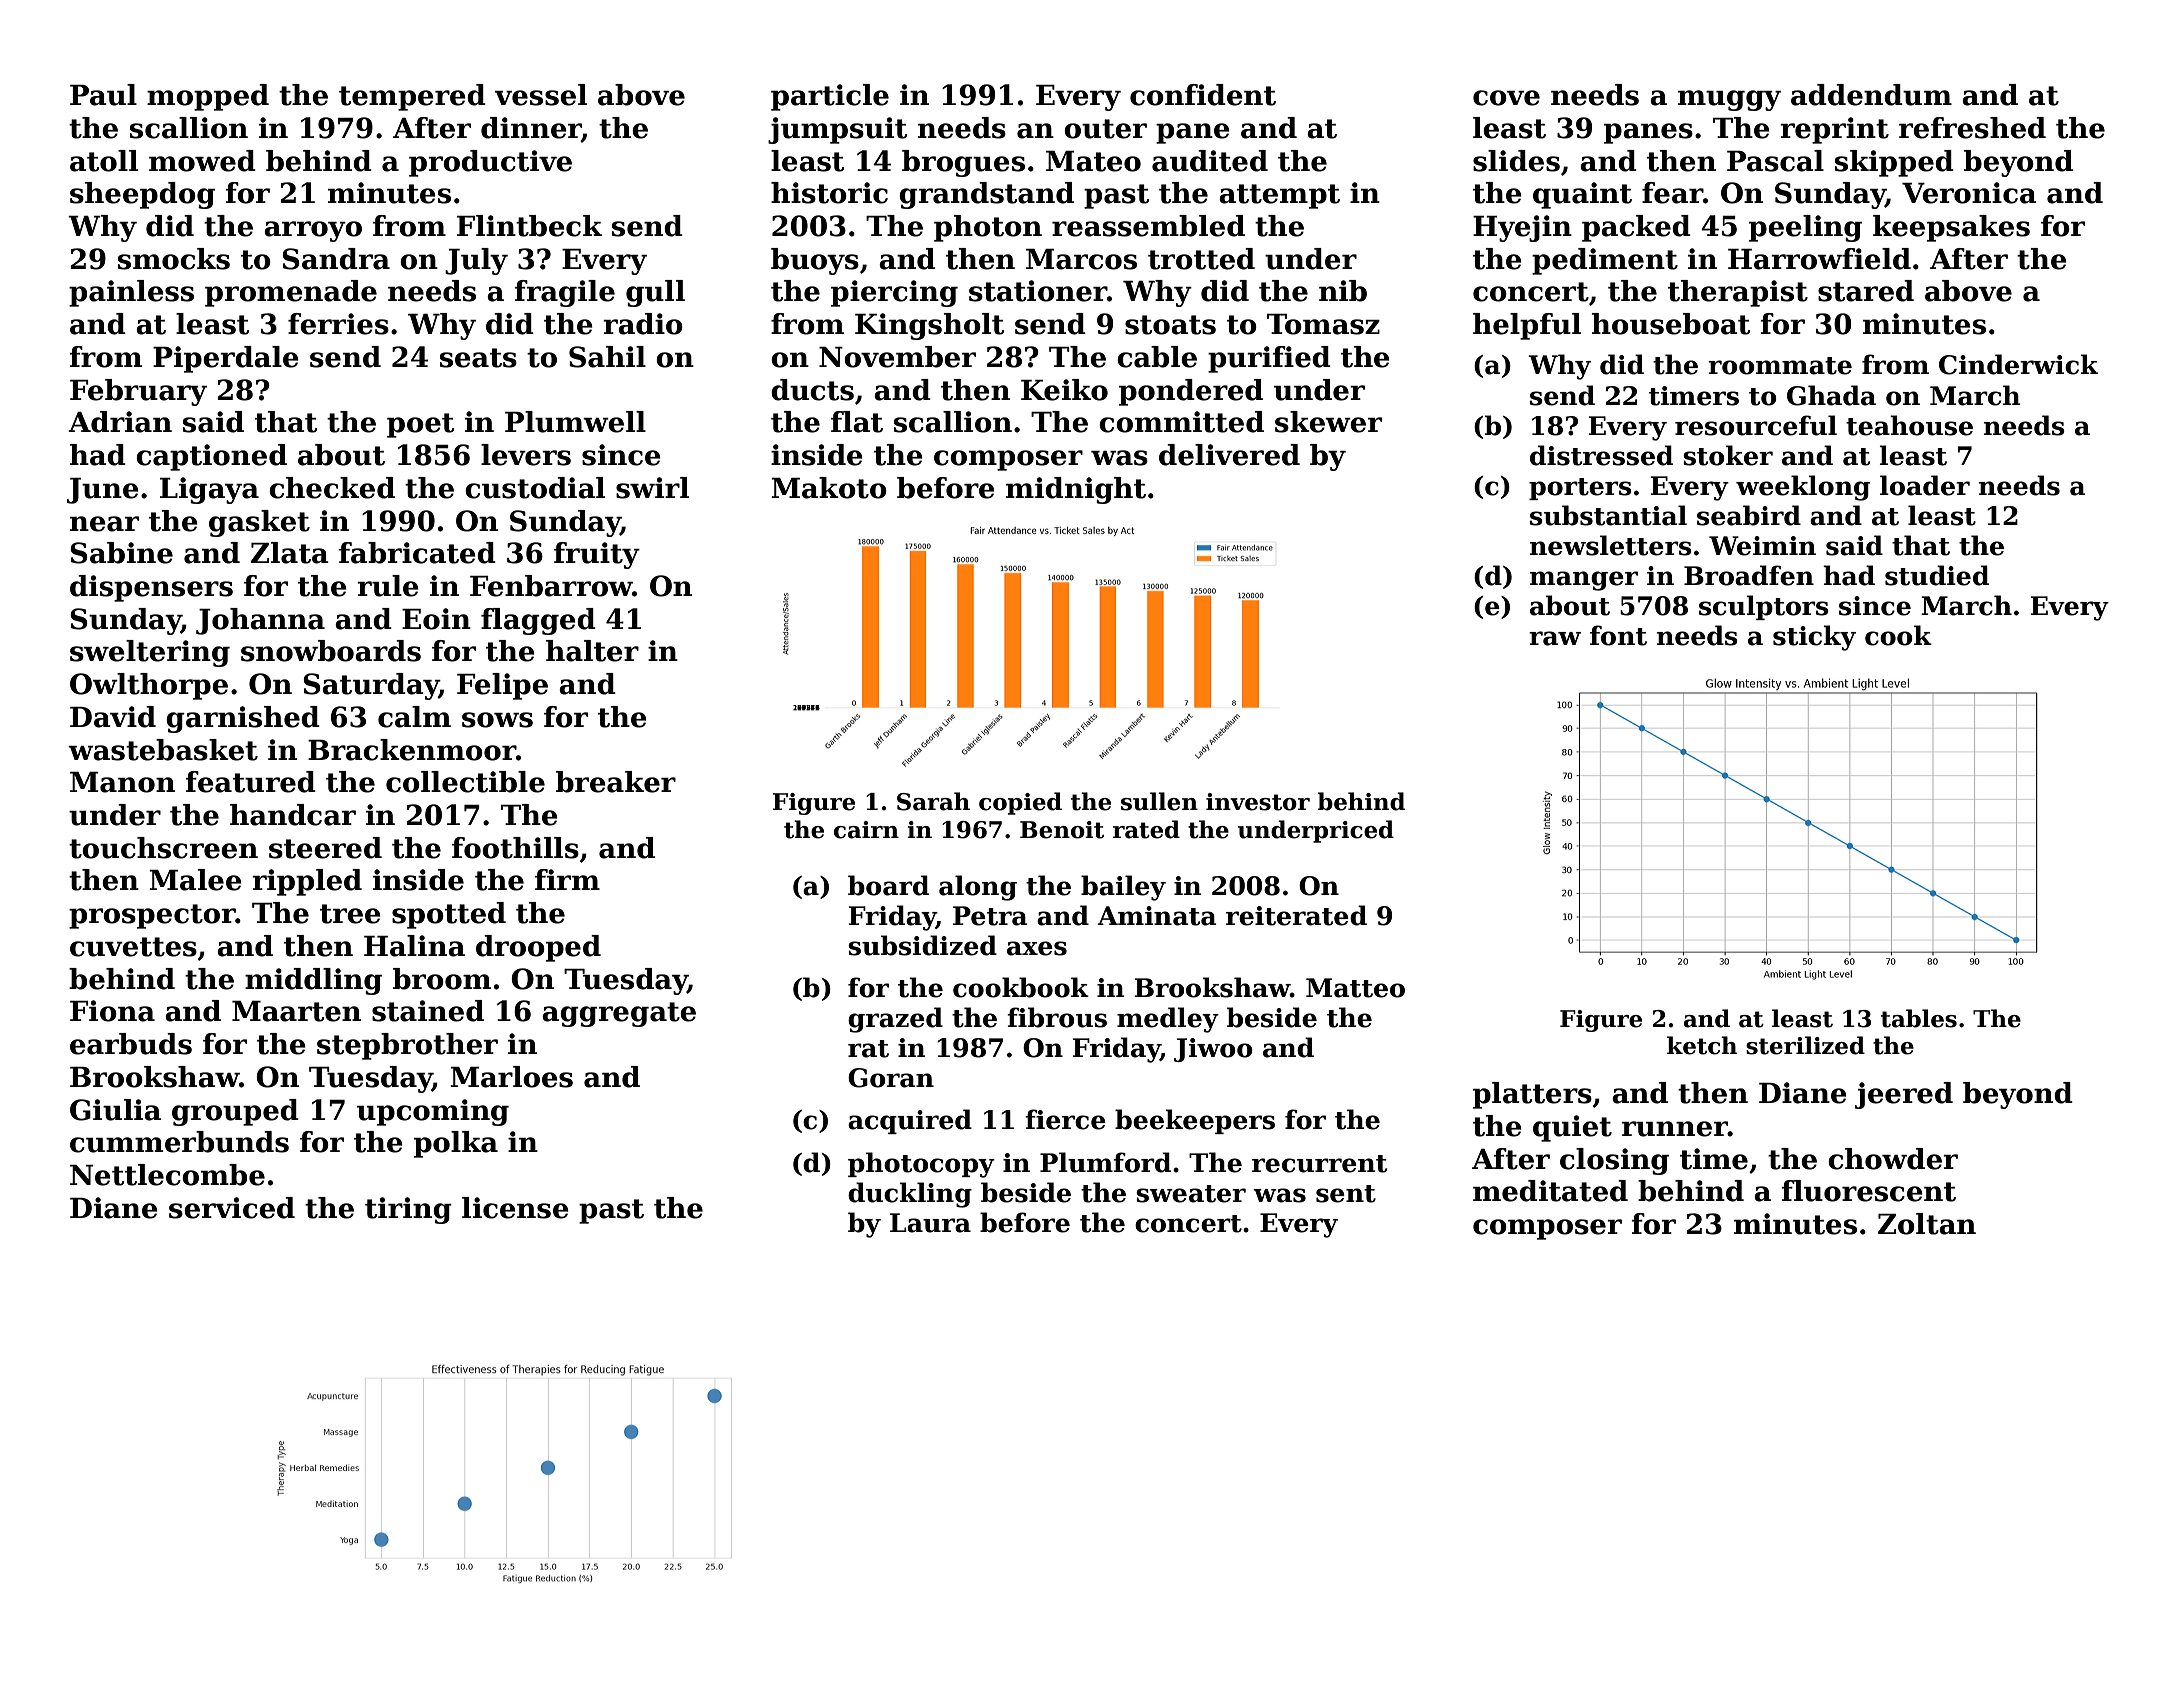 Image resolution: width=2178 pixels, height=1683 pixels. What do you see at coordinates (1919, 1018) in the screenshot?
I see `tables` at bounding box center [1919, 1018].
